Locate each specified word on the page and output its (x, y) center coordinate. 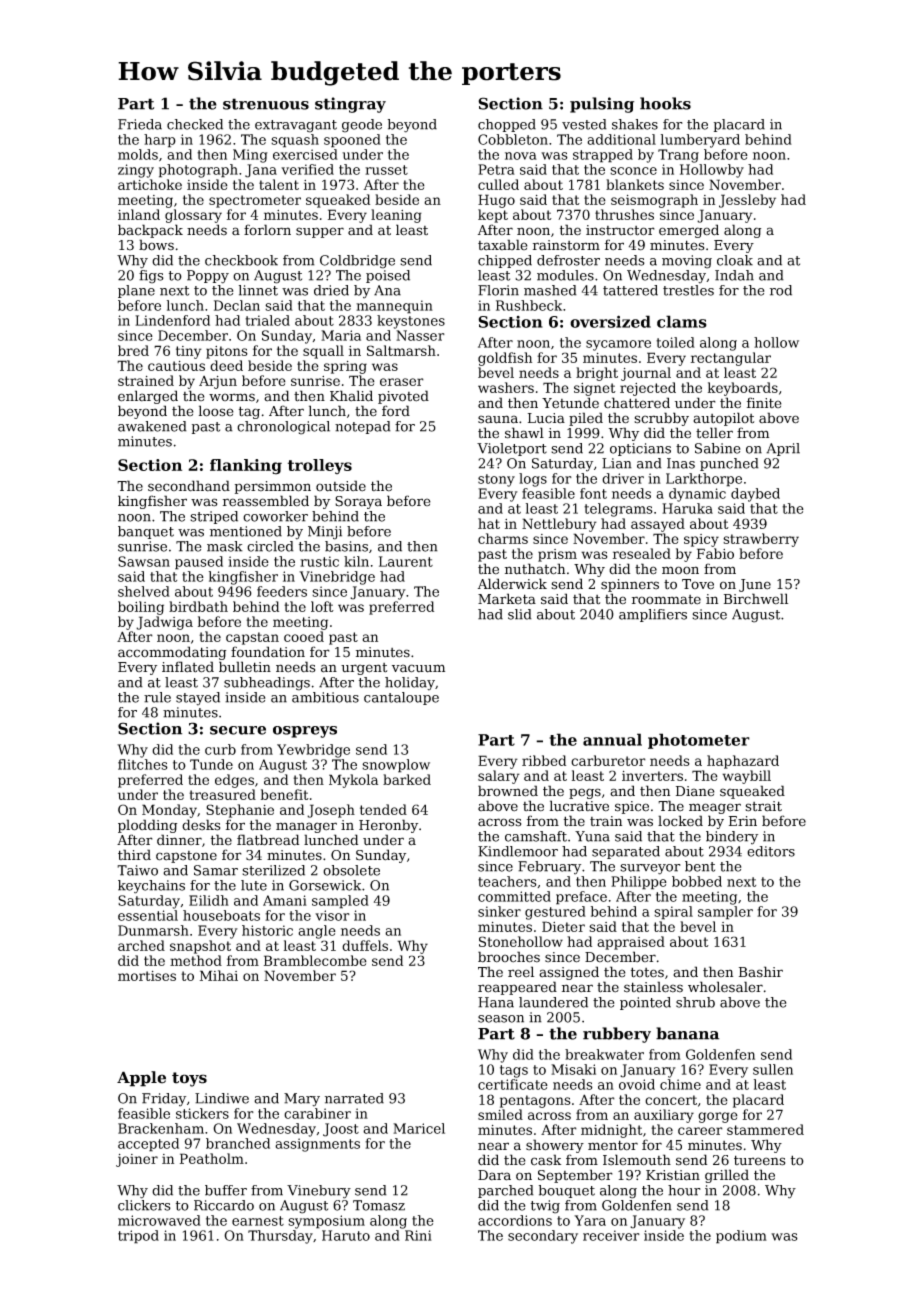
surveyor (650, 869)
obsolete (351, 870)
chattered (637, 403)
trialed (267, 320)
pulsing (602, 105)
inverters (652, 776)
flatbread (268, 840)
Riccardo (224, 1205)
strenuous (266, 104)
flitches (143, 764)
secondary (543, 1237)
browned (508, 791)
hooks (665, 103)
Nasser (420, 335)
